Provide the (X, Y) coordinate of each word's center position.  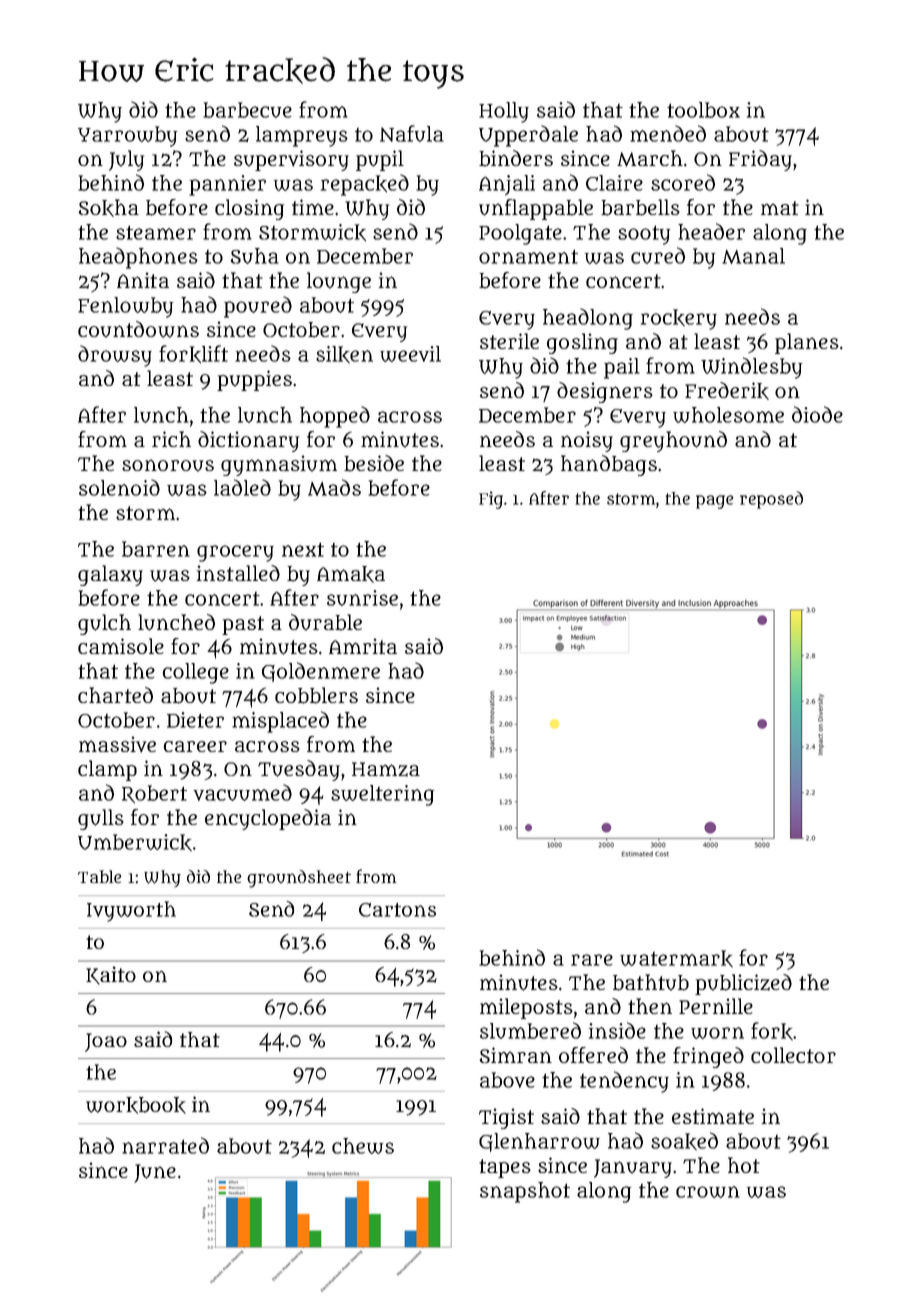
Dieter (195, 720)
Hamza (386, 769)
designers (605, 392)
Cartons (397, 910)
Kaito (111, 975)
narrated (165, 1145)
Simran (515, 1055)
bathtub (651, 982)
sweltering (382, 795)
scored (683, 182)
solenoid (119, 487)
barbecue (247, 110)
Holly (504, 112)
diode (817, 414)
